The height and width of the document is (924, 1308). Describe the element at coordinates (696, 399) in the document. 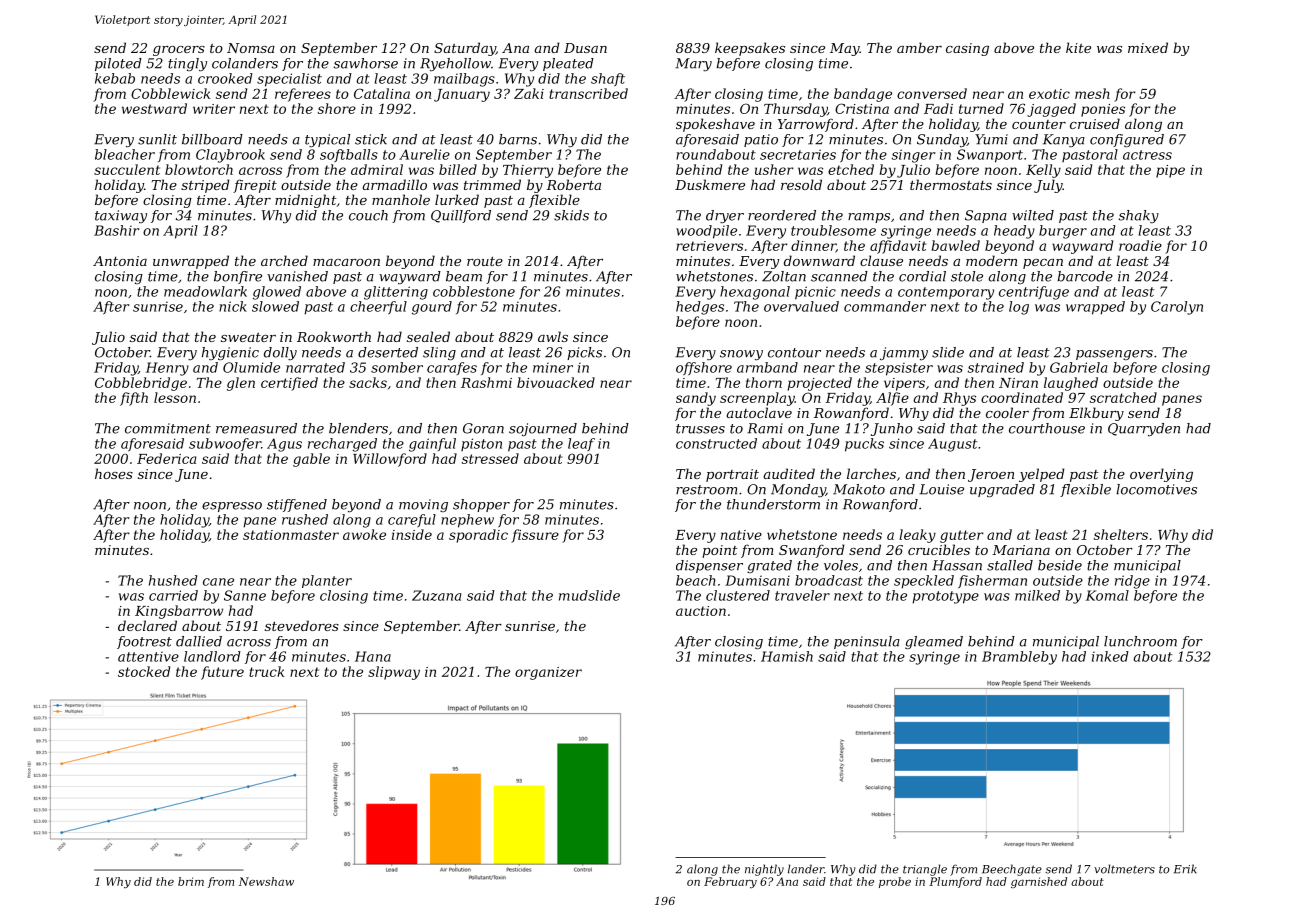

I see `sandy` at that location.
